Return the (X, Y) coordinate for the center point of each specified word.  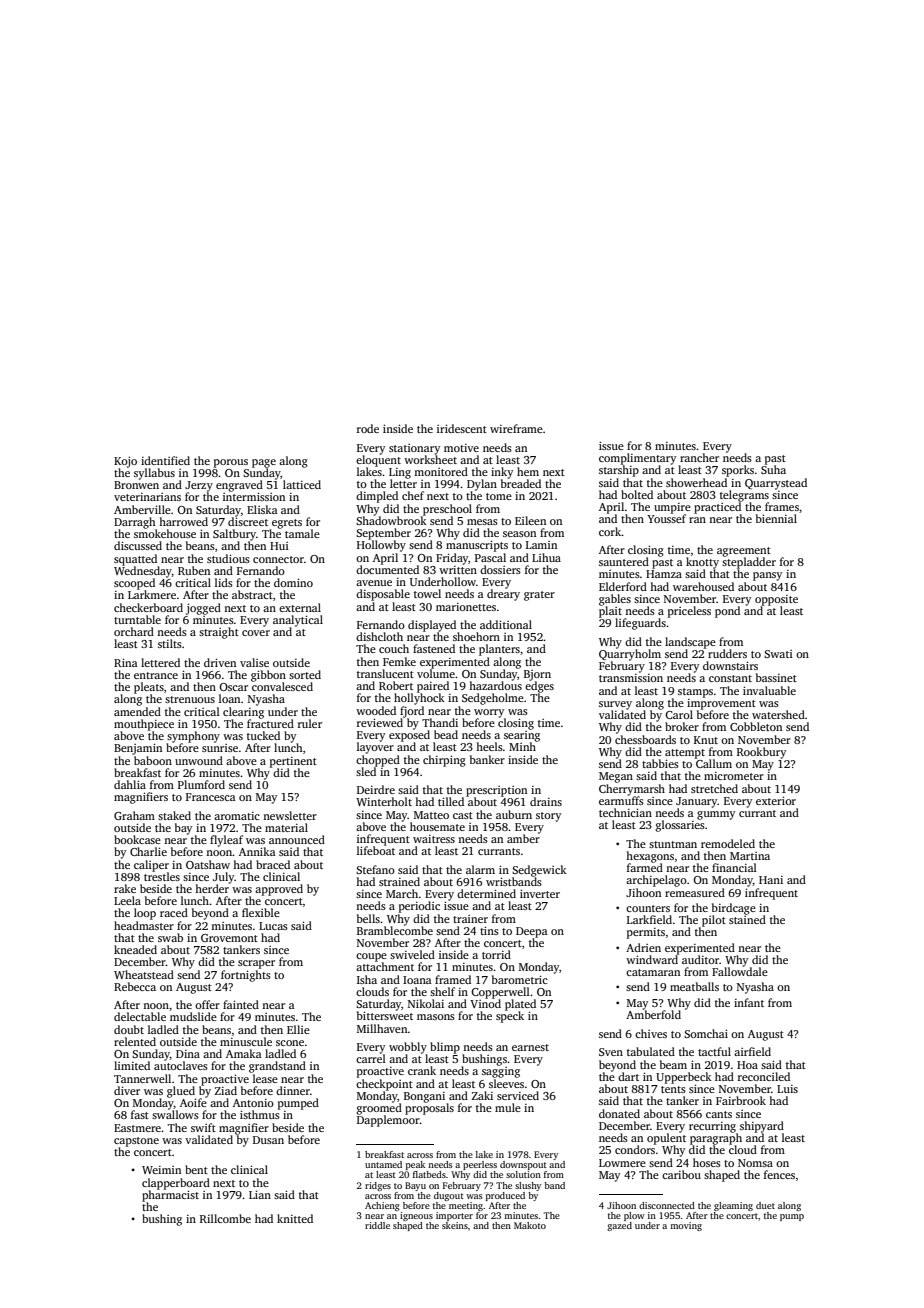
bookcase (137, 839)
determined (486, 893)
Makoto (530, 1225)
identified (165, 460)
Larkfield (649, 919)
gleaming (733, 1206)
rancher (699, 457)
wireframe (516, 428)
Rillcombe (225, 1218)
